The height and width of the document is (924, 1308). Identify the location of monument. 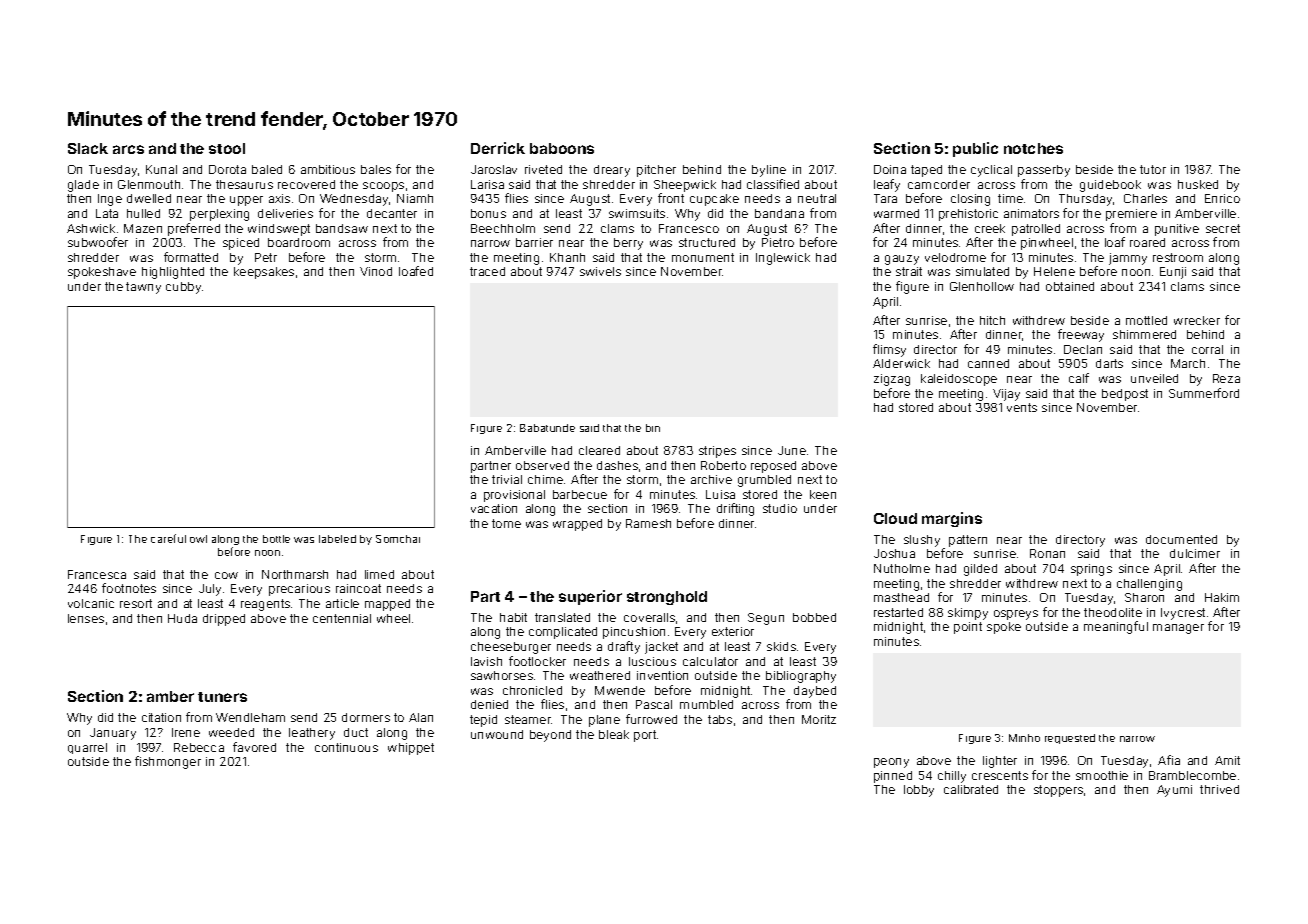
(703, 257).
